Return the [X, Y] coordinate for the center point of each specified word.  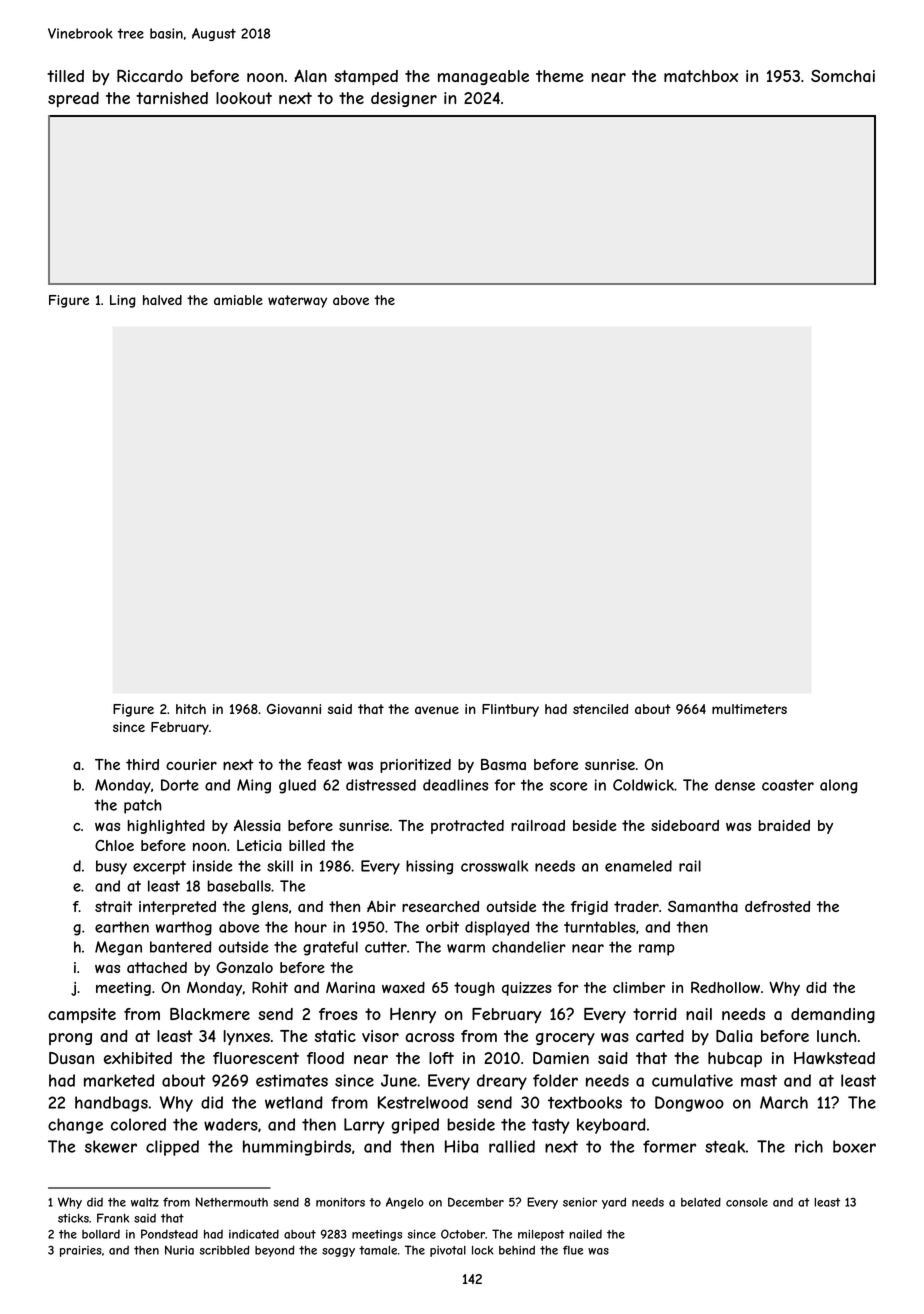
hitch [191, 709]
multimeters [749, 709]
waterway [297, 301]
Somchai [843, 76]
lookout [244, 98]
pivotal [448, 1251]
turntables [600, 927]
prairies [81, 1251]
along [839, 786]
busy [111, 867]
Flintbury [510, 710]
